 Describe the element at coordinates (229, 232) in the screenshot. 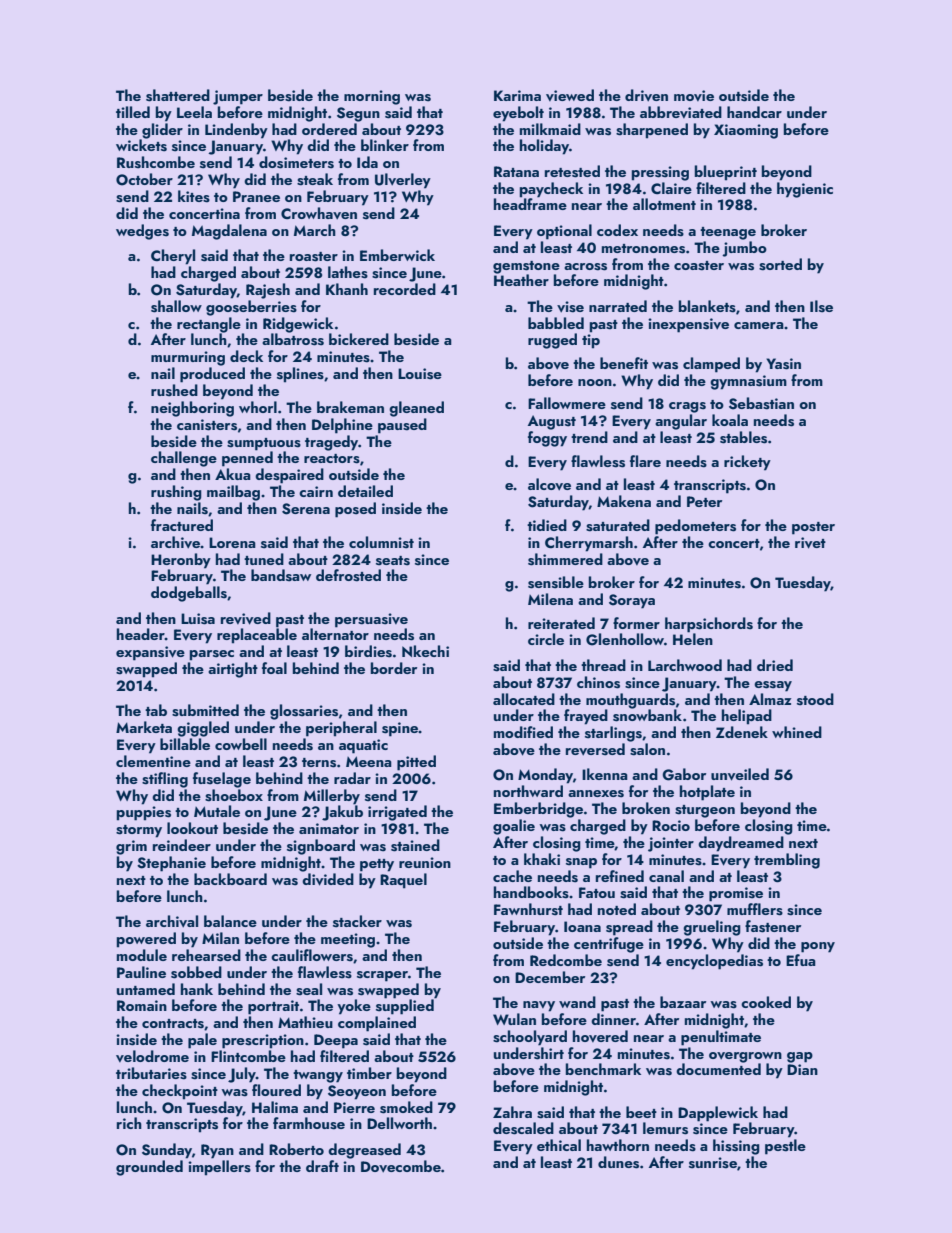

I see `Magdalena` at that location.
